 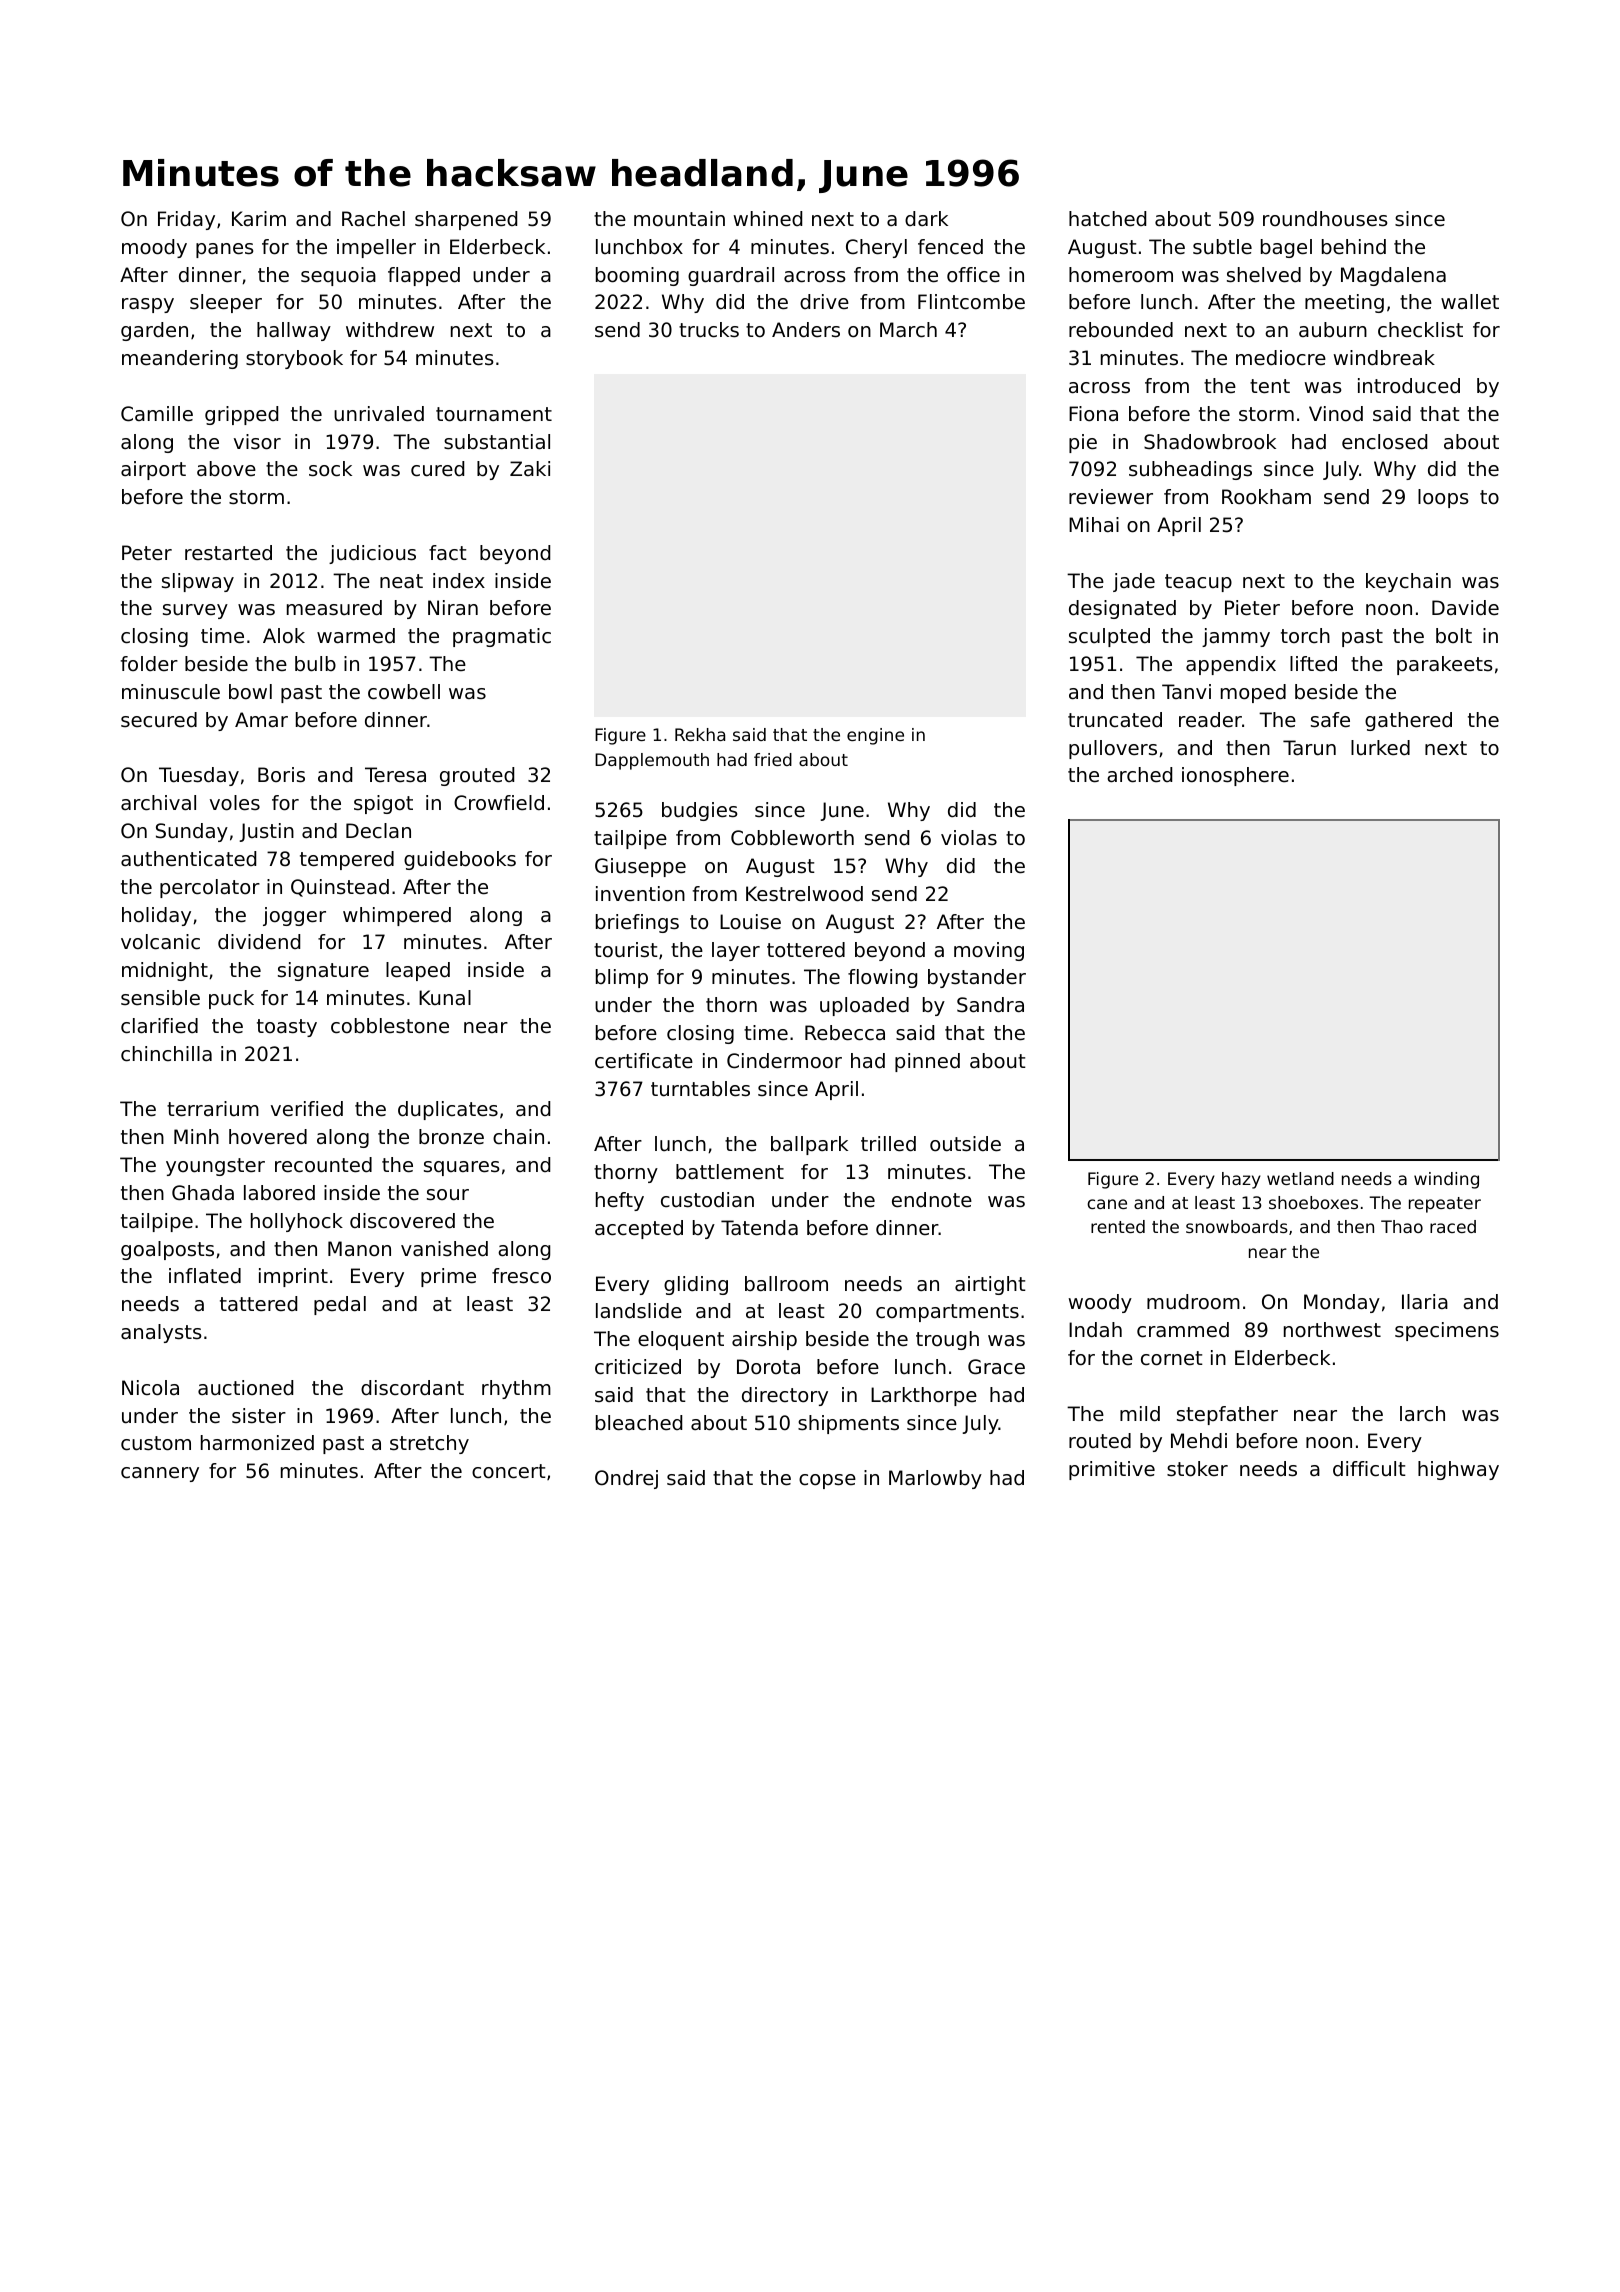 I want to click on Sandra, so click(x=990, y=1005).
